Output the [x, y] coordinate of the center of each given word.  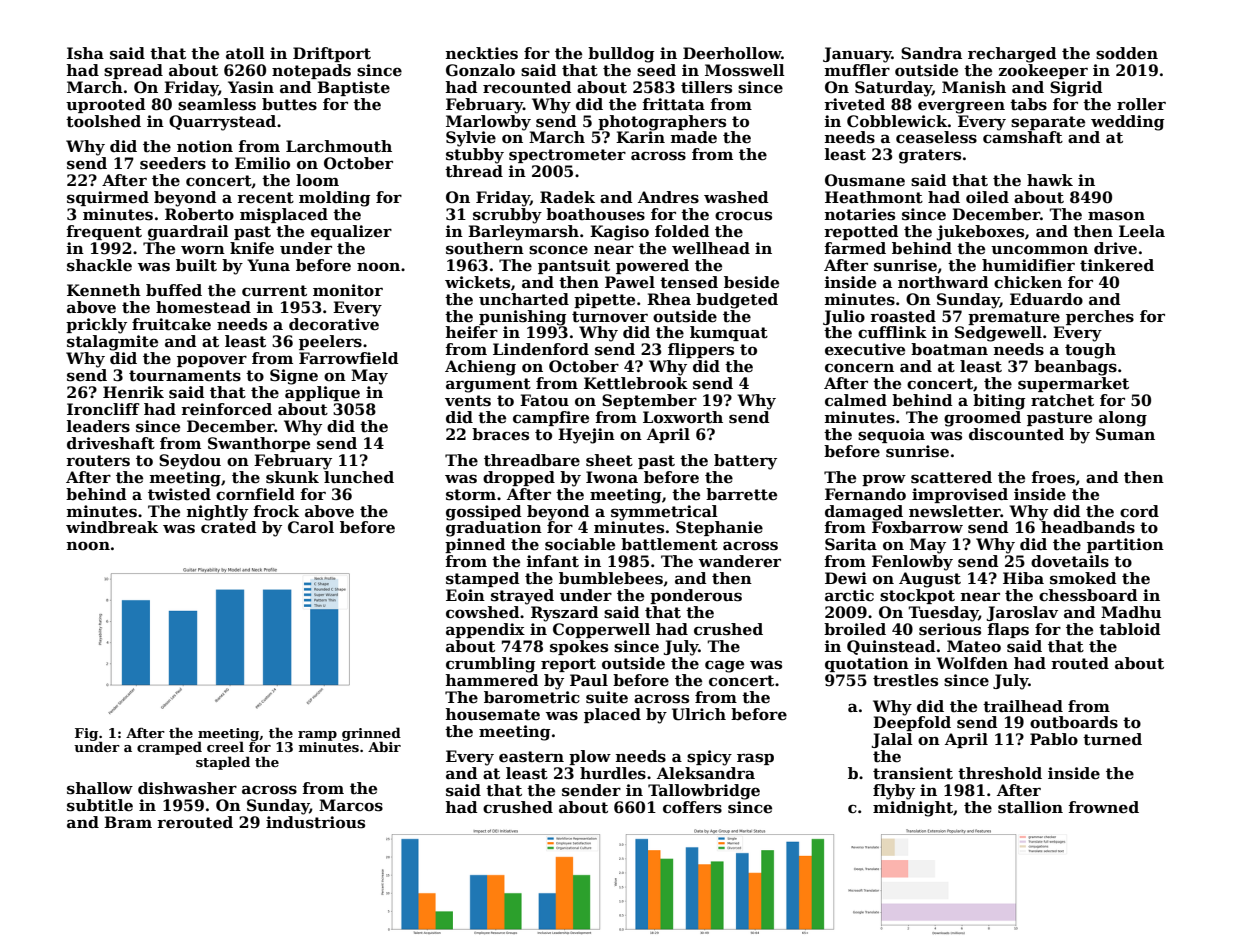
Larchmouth [339, 146]
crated [229, 527]
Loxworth [683, 417]
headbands [1088, 527]
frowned [1103, 807]
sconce [558, 250]
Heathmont [874, 197]
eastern [531, 757]
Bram [128, 822]
